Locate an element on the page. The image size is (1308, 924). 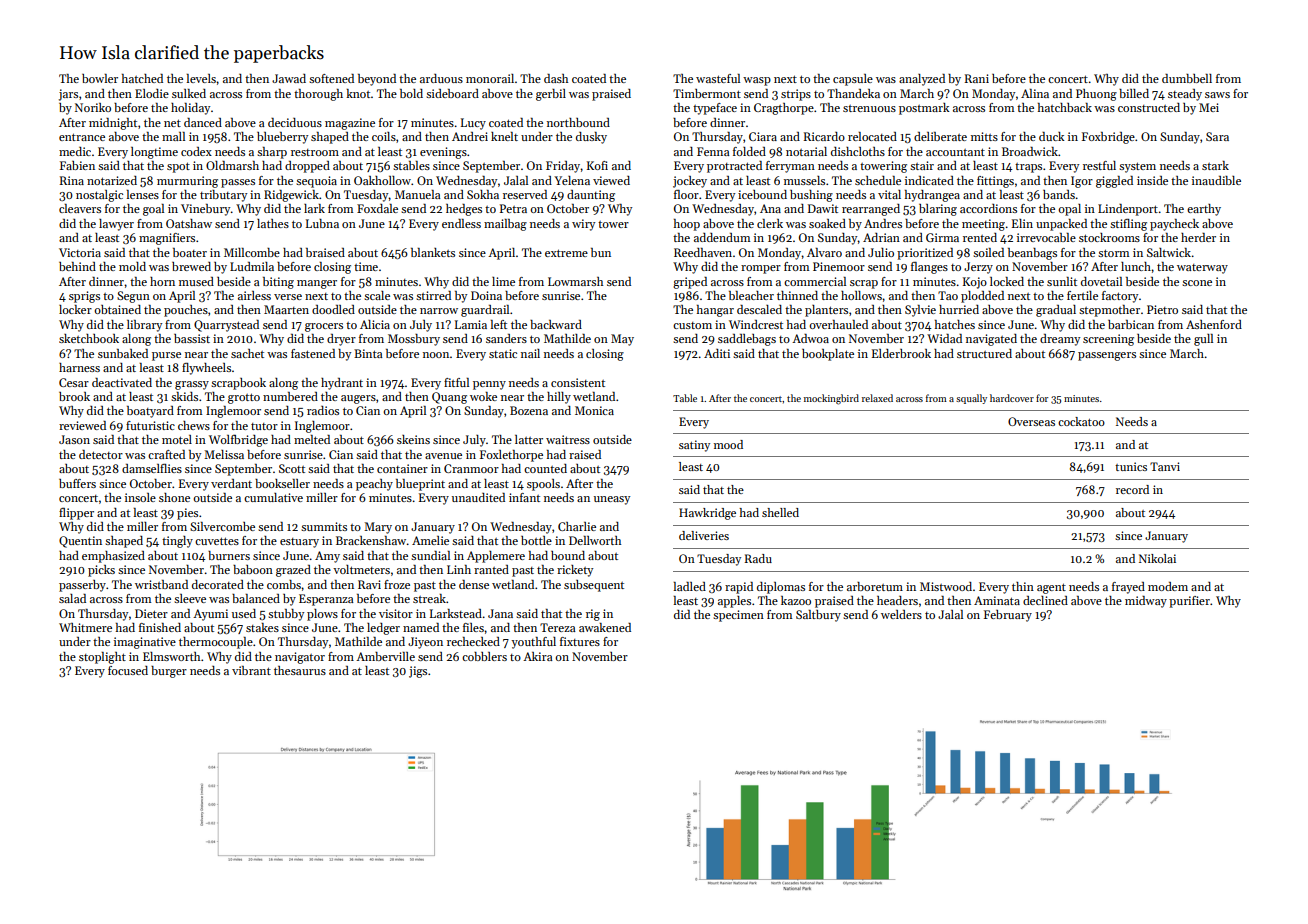
Ludmila is located at coordinates (252, 266).
